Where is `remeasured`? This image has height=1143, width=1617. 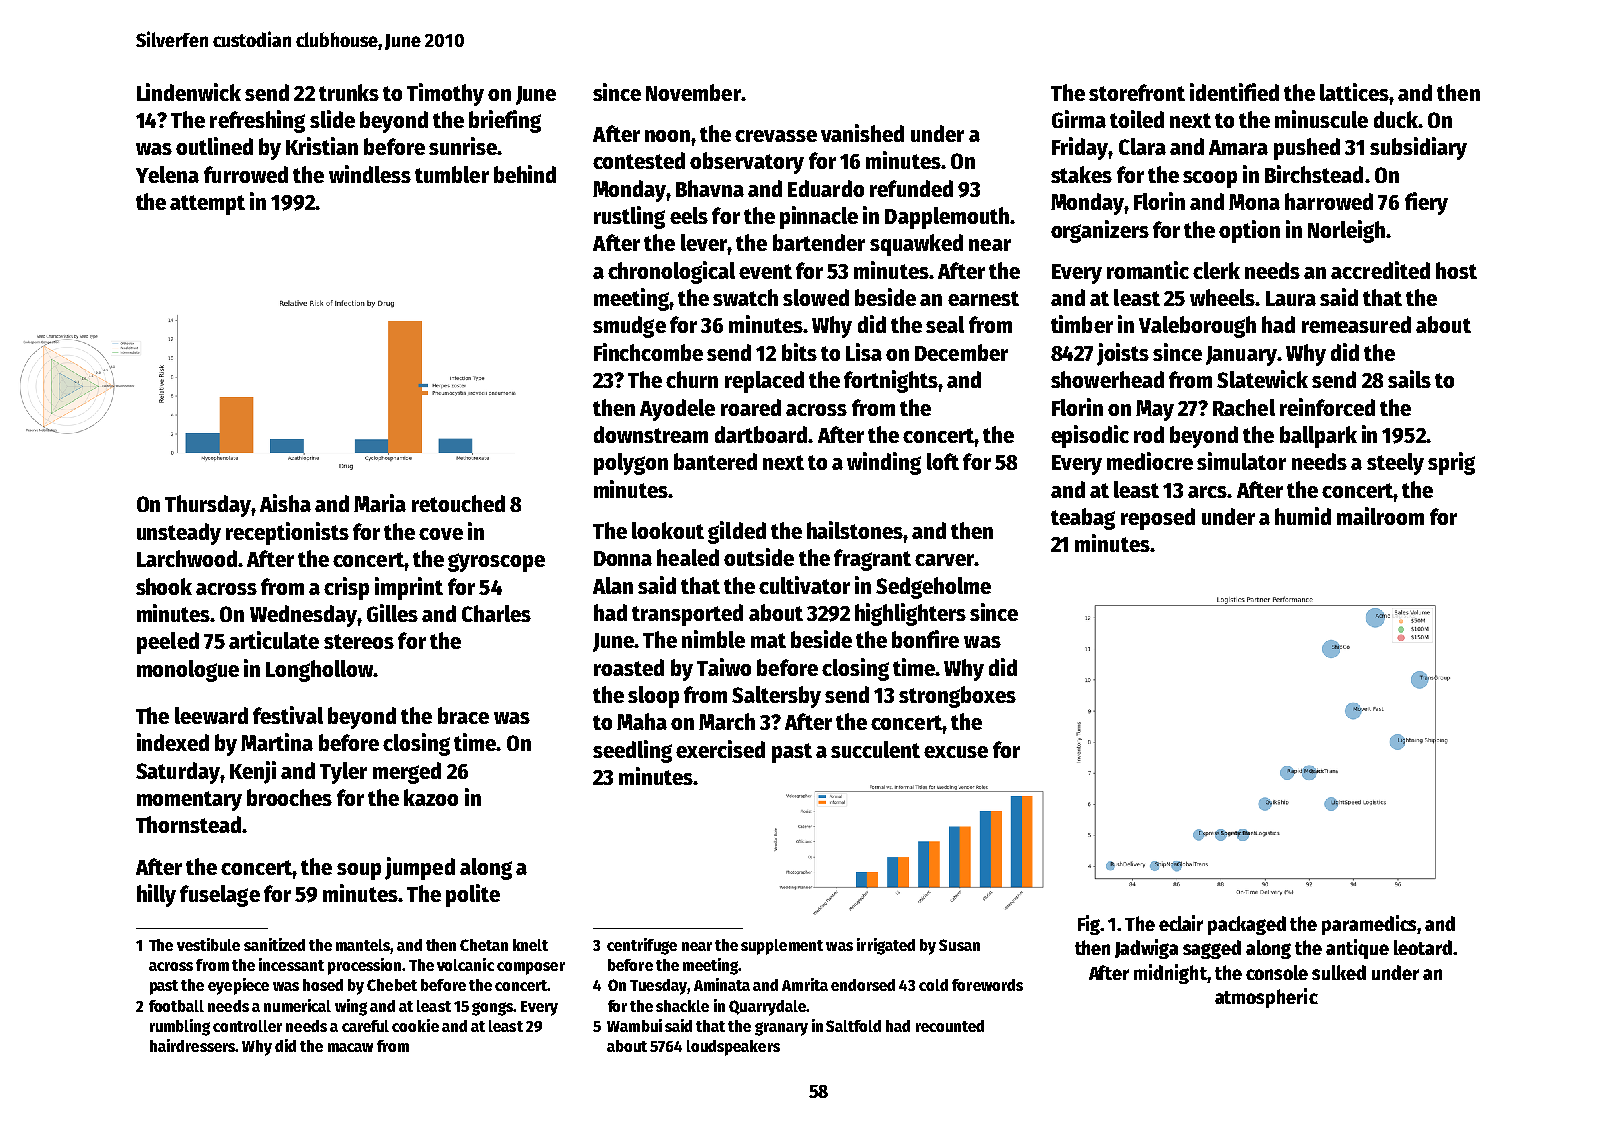 remeasured is located at coordinates (1356, 324).
